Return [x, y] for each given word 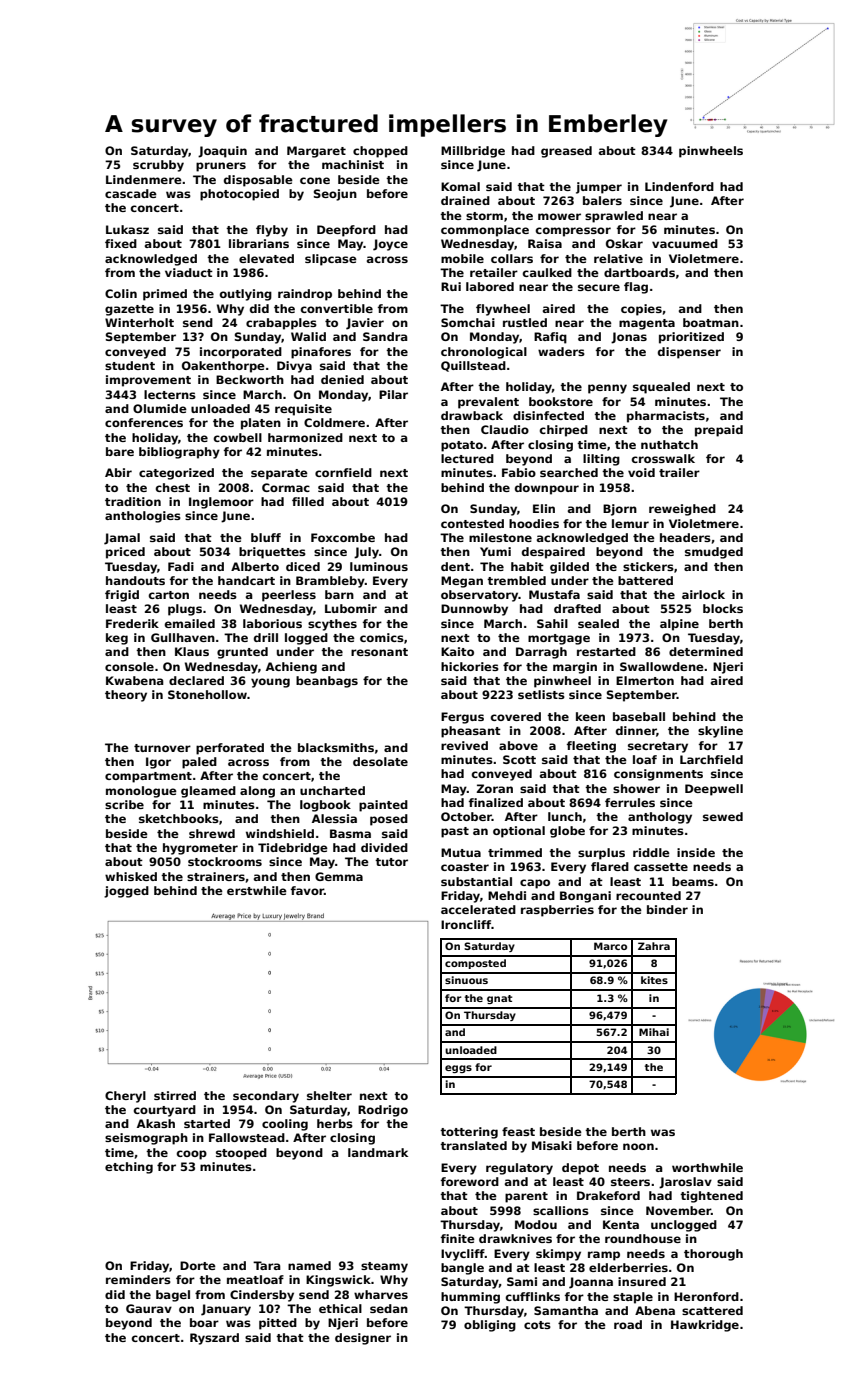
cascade [131, 193]
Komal [460, 186]
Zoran [494, 788]
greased [566, 152]
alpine [679, 625]
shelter [329, 1095]
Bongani [585, 897]
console [129, 666]
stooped [241, 1154]
